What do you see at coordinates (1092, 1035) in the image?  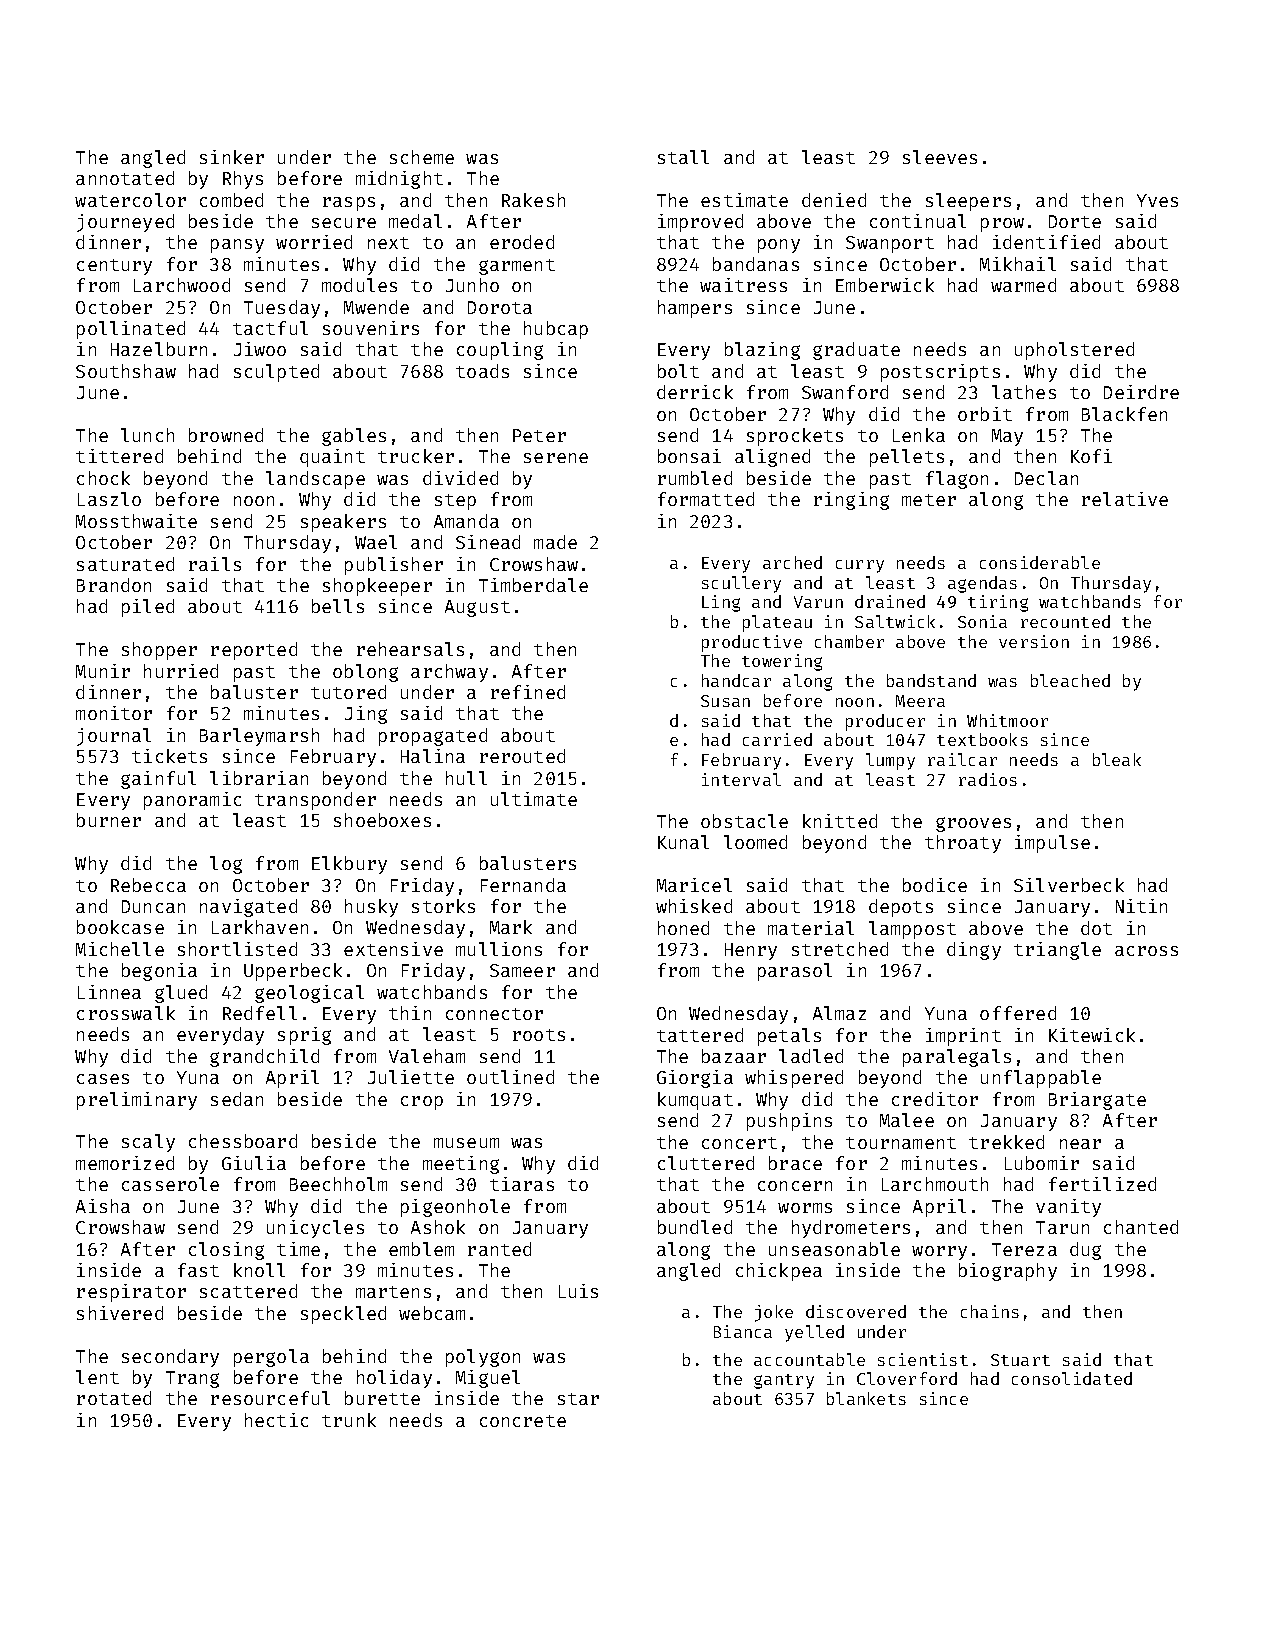 I see `Kitewick` at bounding box center [1092, 1035].
